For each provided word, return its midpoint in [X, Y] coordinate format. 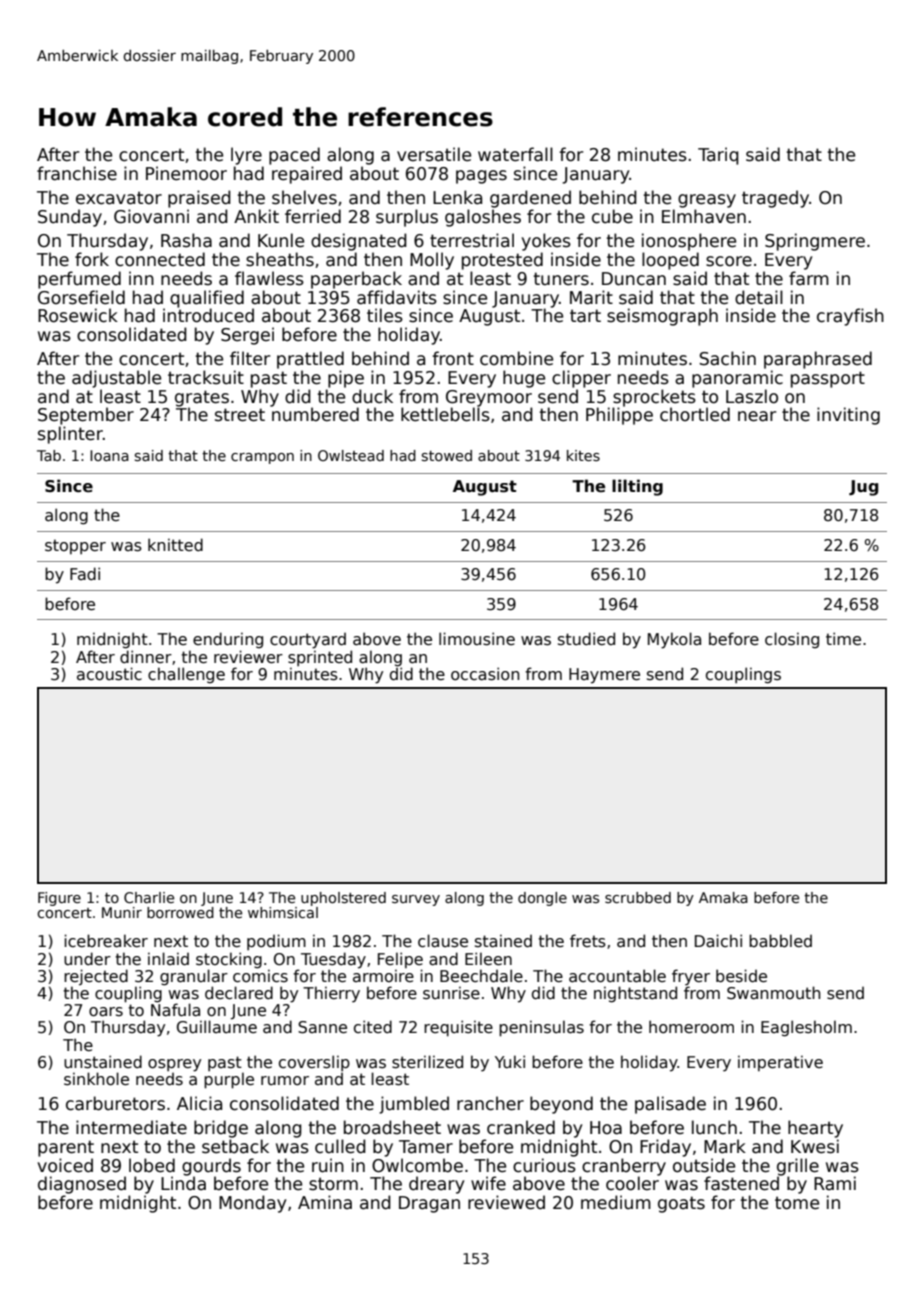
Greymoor [489, 398]
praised [199, 199]
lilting [637, 487]
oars [106, 1011]
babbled [780, 940]
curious [544, 1165]
